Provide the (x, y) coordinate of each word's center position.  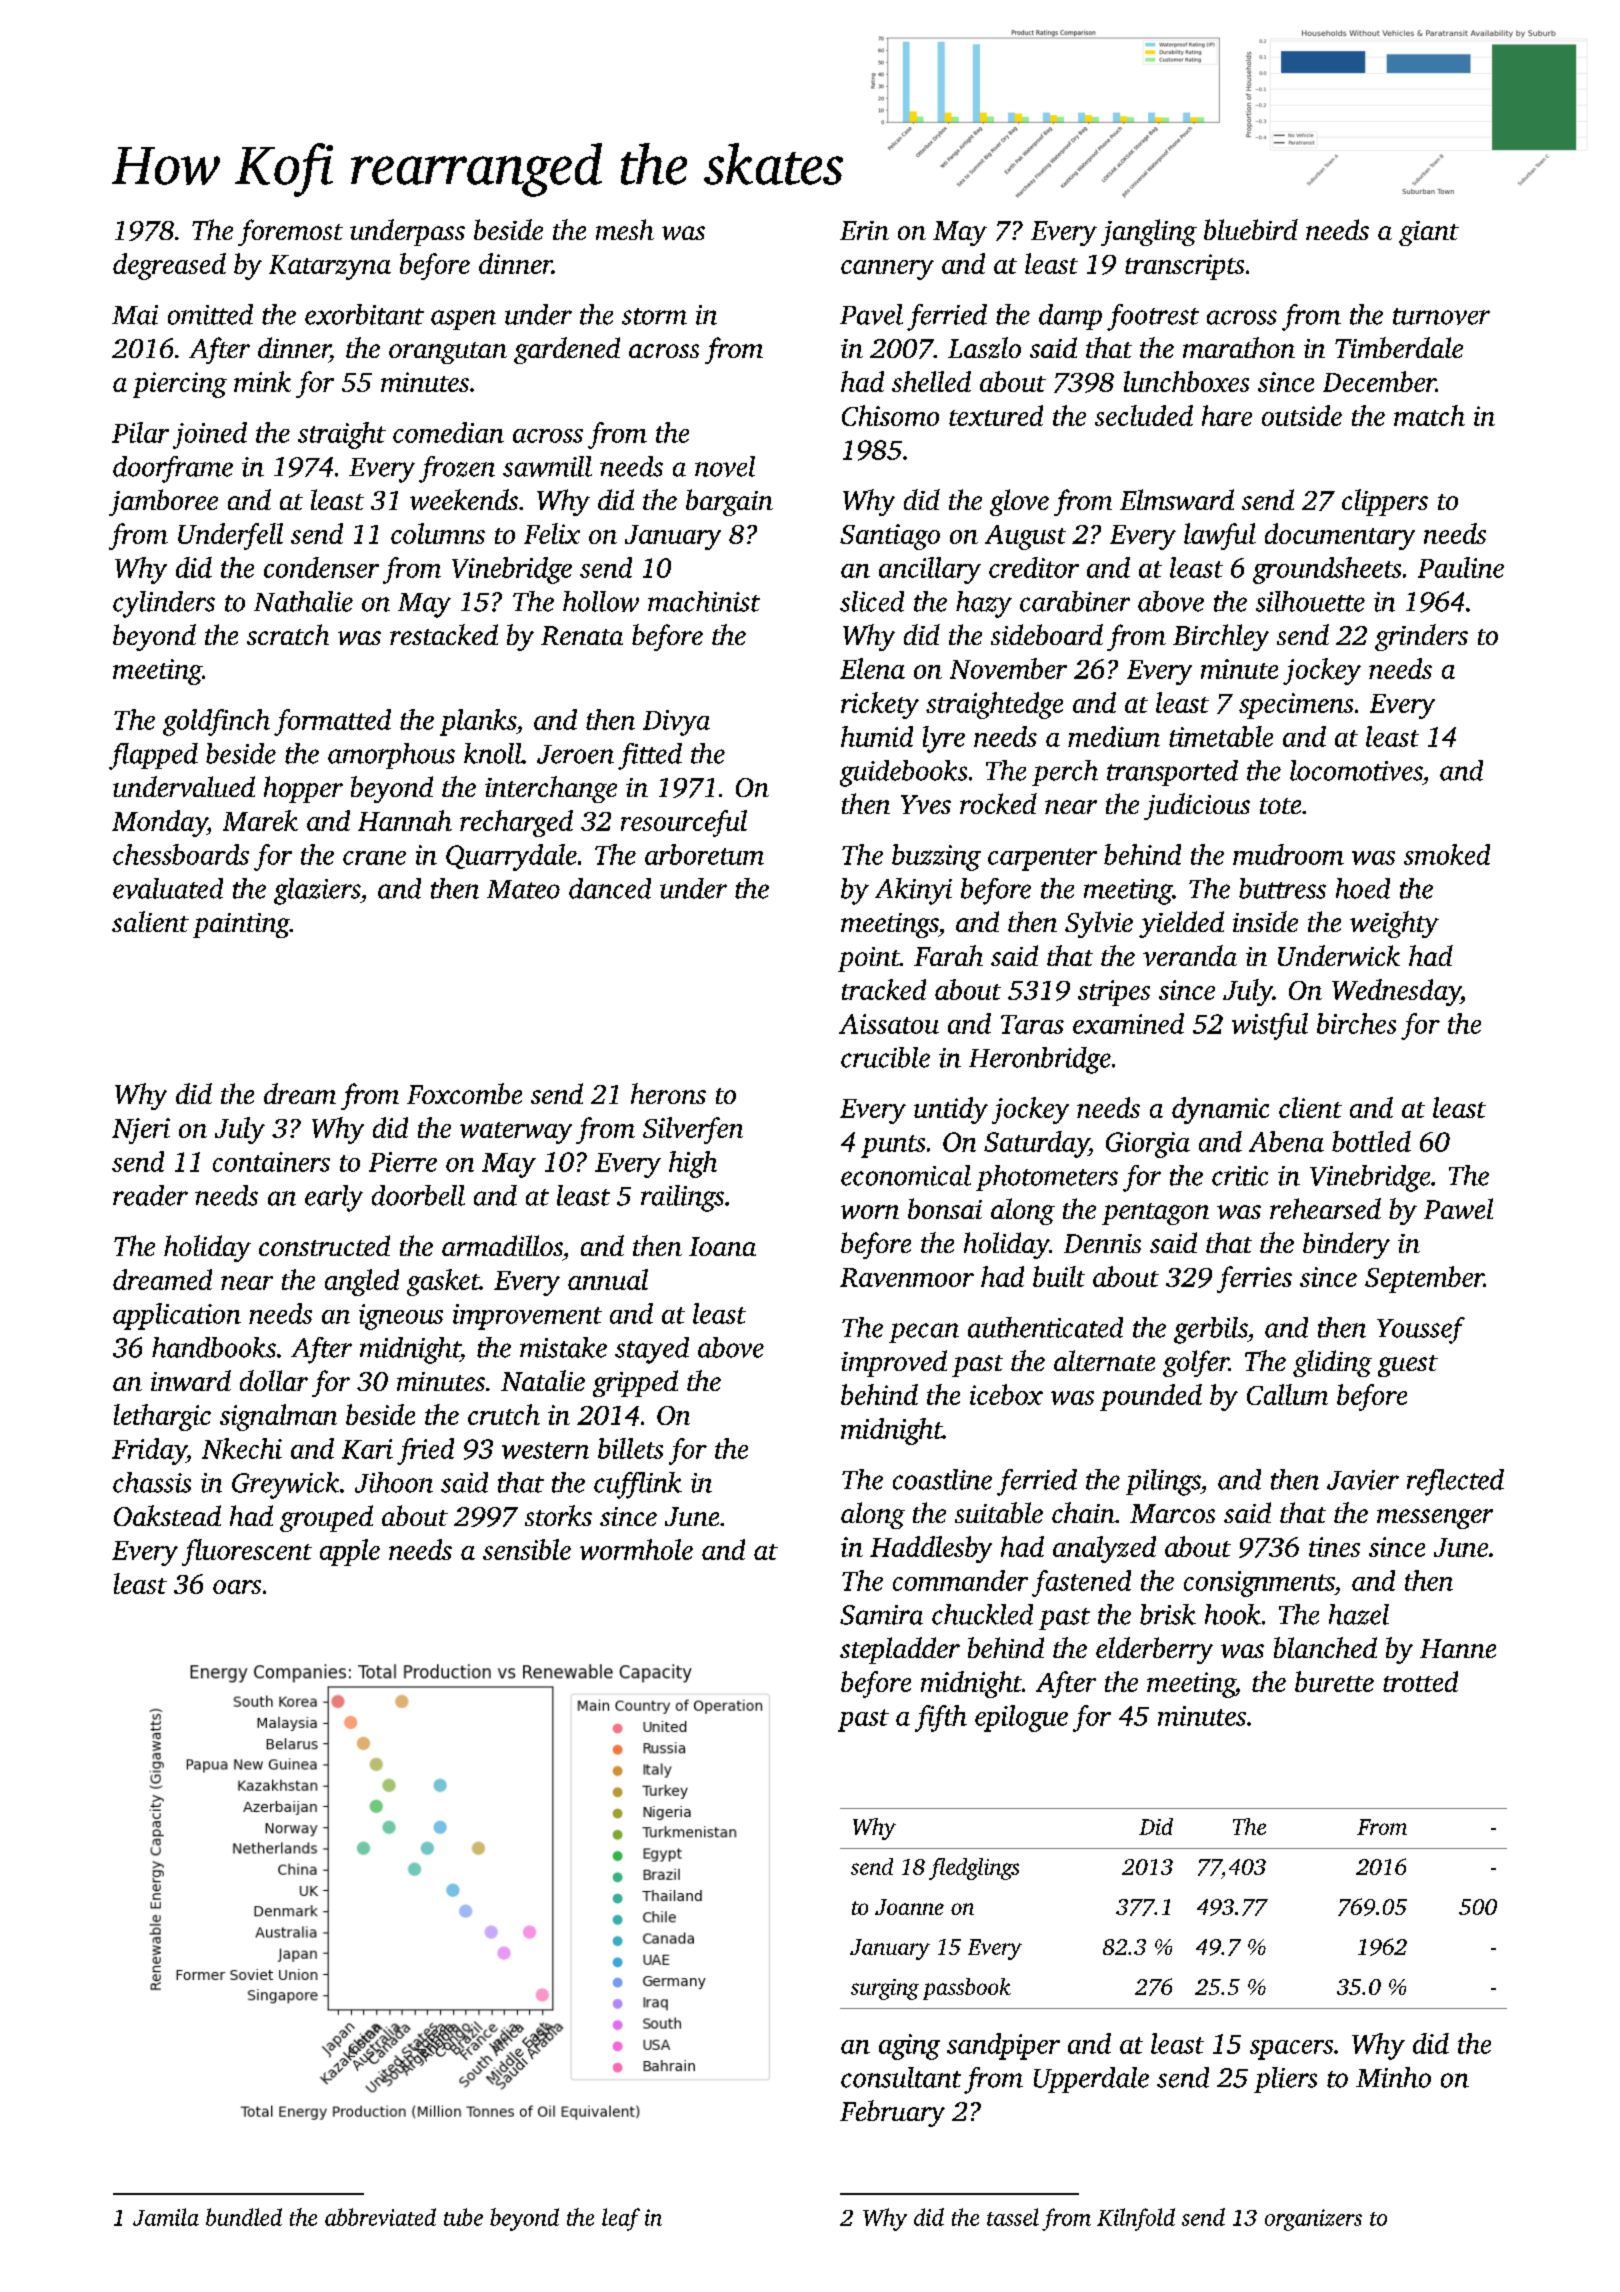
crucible (885, 1057)
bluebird (1251, 229)
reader (150, 1195)
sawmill (547, 466)
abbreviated (380, 2217)
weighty (1394, 924)
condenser (321, 567)
